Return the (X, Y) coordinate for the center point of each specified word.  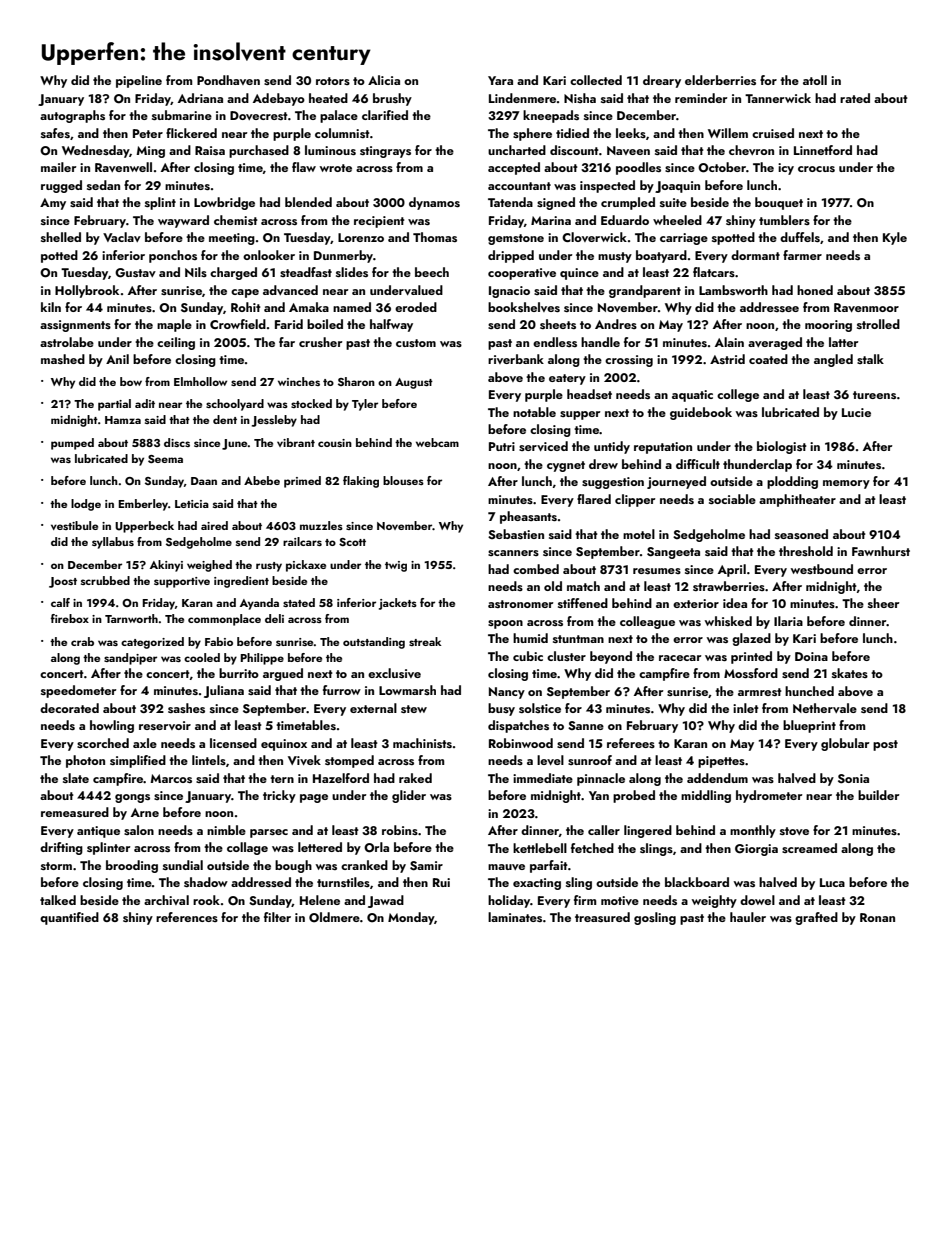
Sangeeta (673, 553)
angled (833, 360)
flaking (361, 482)
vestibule (74, 525)
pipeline (139, 81)
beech (432, 272)
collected (596, 80)
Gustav (135, 273)
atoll (815, 80)
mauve (506, 867)
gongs (132, 798)
